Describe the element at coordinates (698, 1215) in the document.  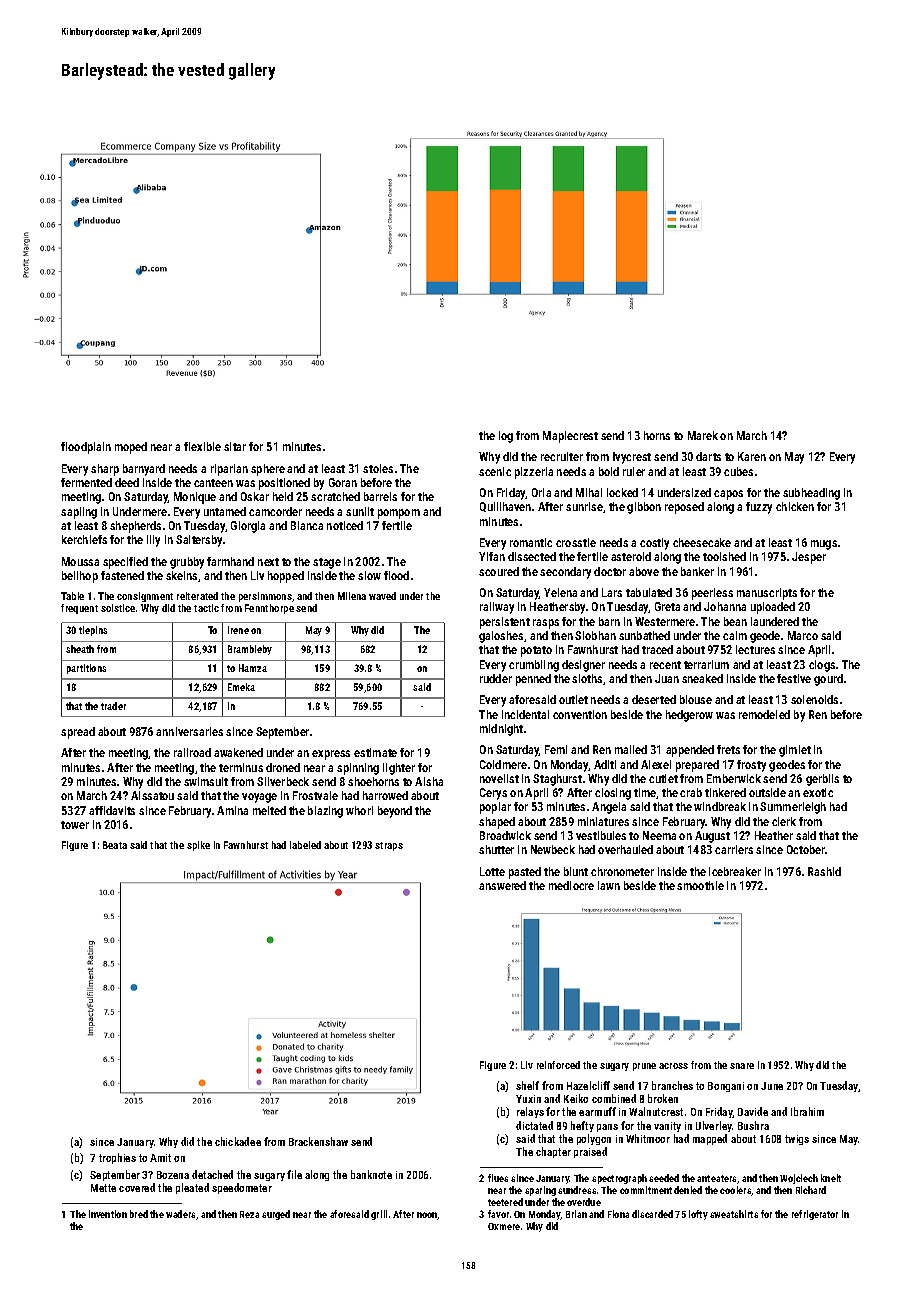
I see `lofty` at that location.
